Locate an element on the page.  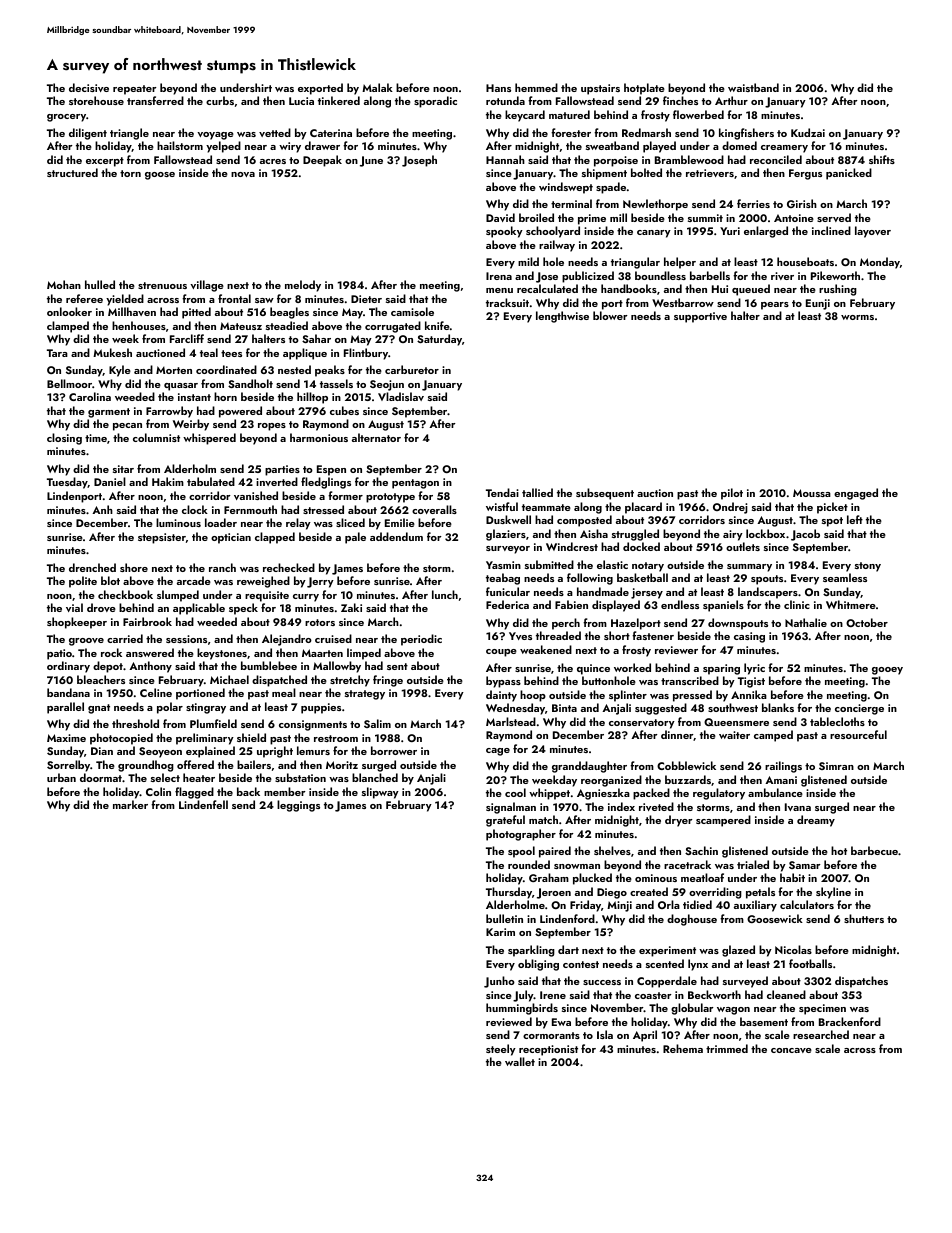
Simran is located at coordinates (836, 766).
